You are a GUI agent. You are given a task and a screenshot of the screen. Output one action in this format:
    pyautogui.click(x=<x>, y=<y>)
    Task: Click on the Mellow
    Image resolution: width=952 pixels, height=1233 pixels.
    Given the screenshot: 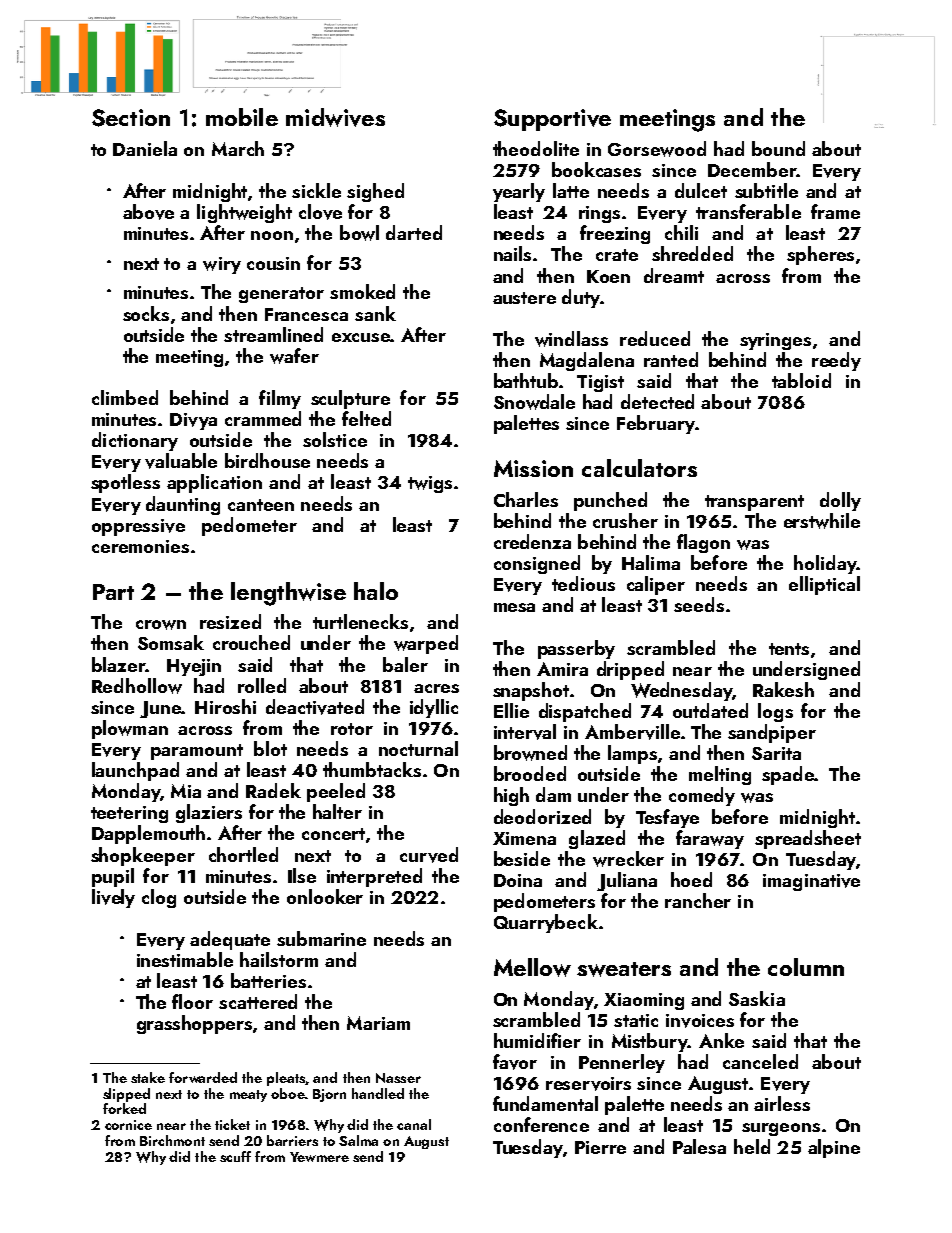 What is the action you would take?
    pyautogui.click(x=532, y=967)
